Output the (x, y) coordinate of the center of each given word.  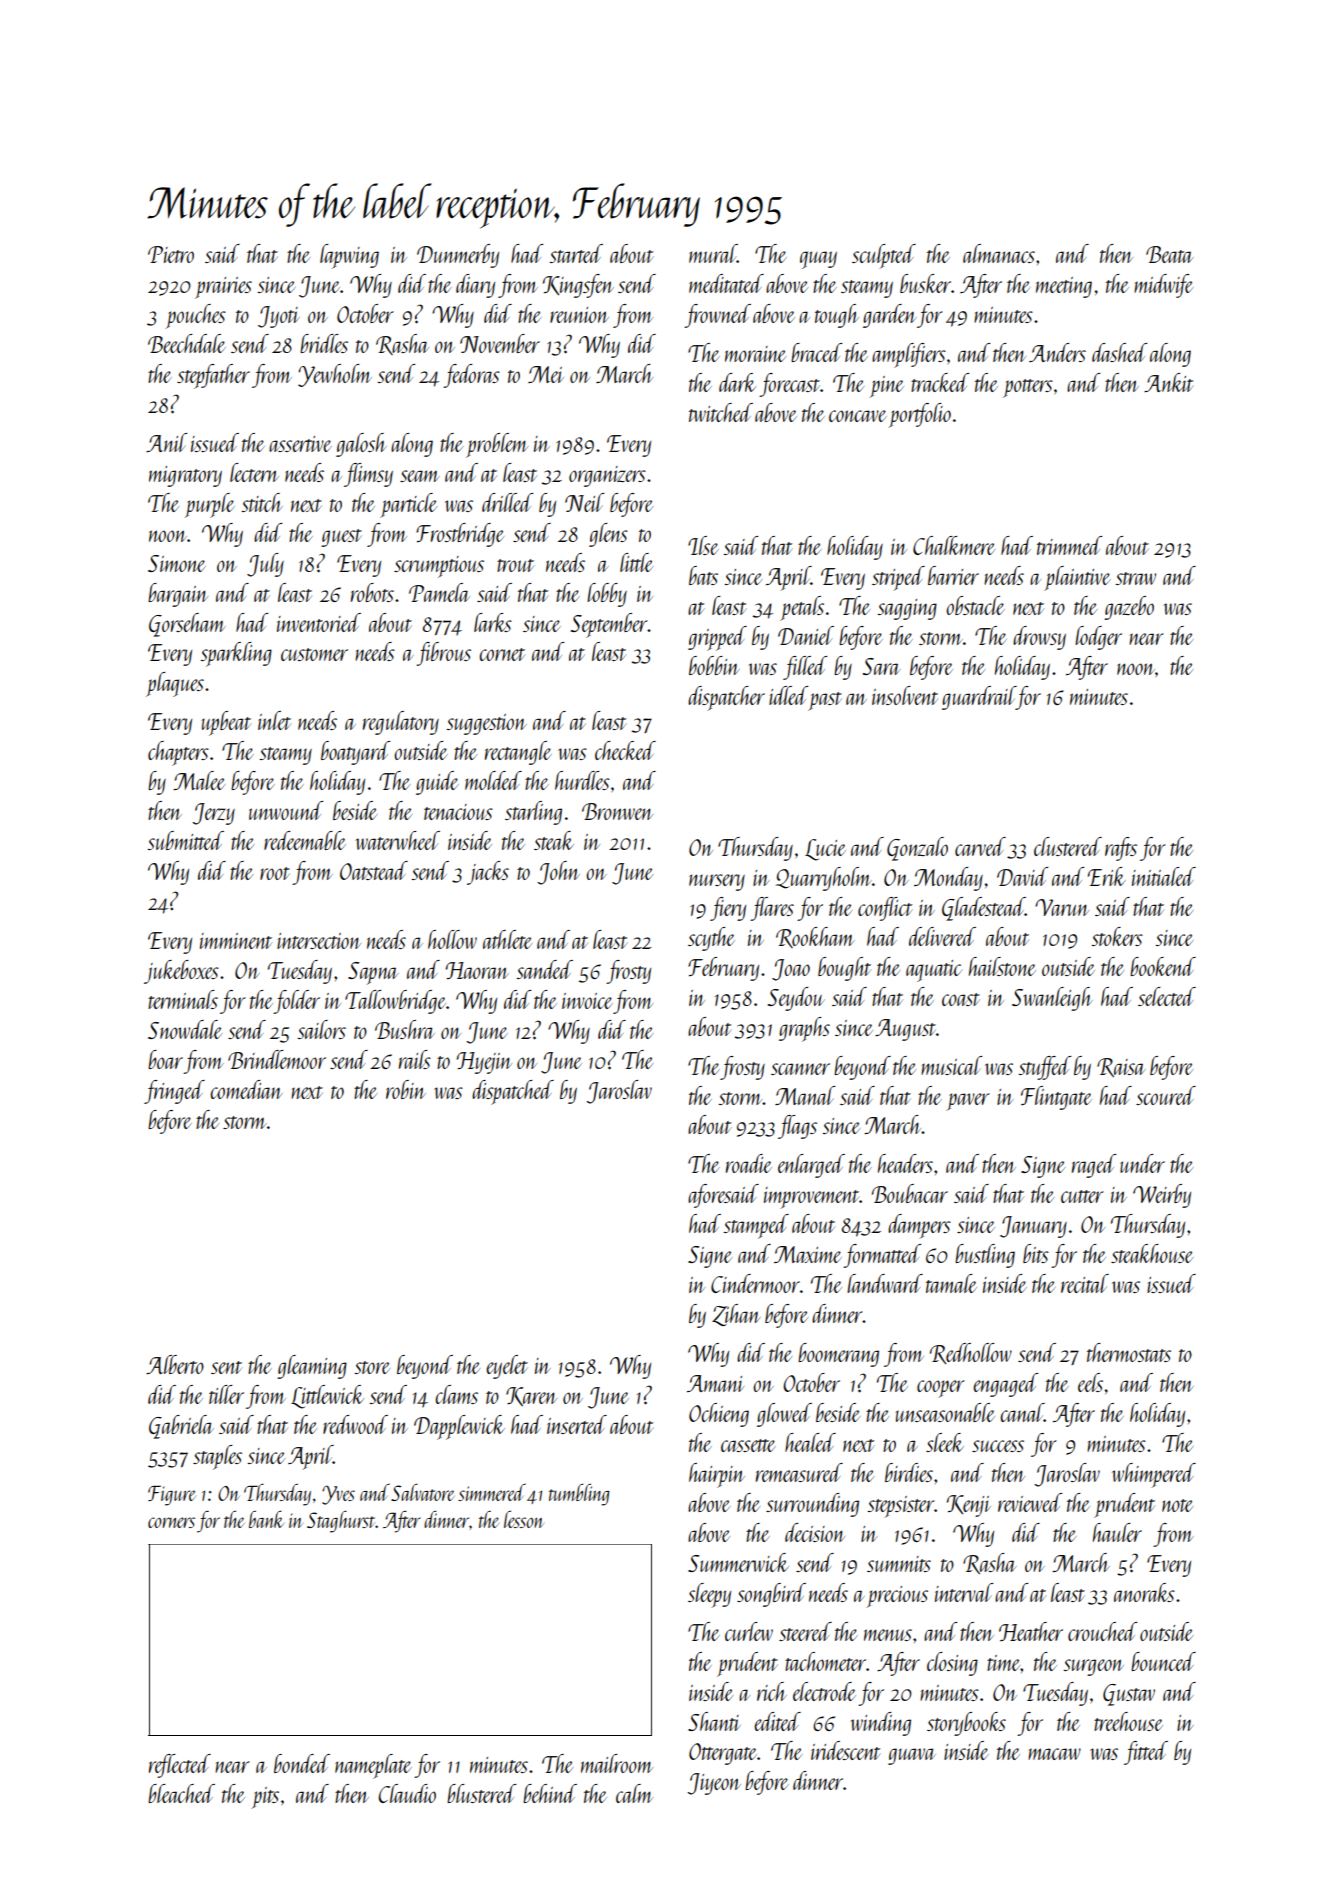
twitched (721, 412)
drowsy (1039, 638)
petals (802, 608)
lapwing (349, 256)
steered (805, 1631)
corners (171, 1522)
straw (1136, 578)
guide (437, 783)
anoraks (1144, 1592)
